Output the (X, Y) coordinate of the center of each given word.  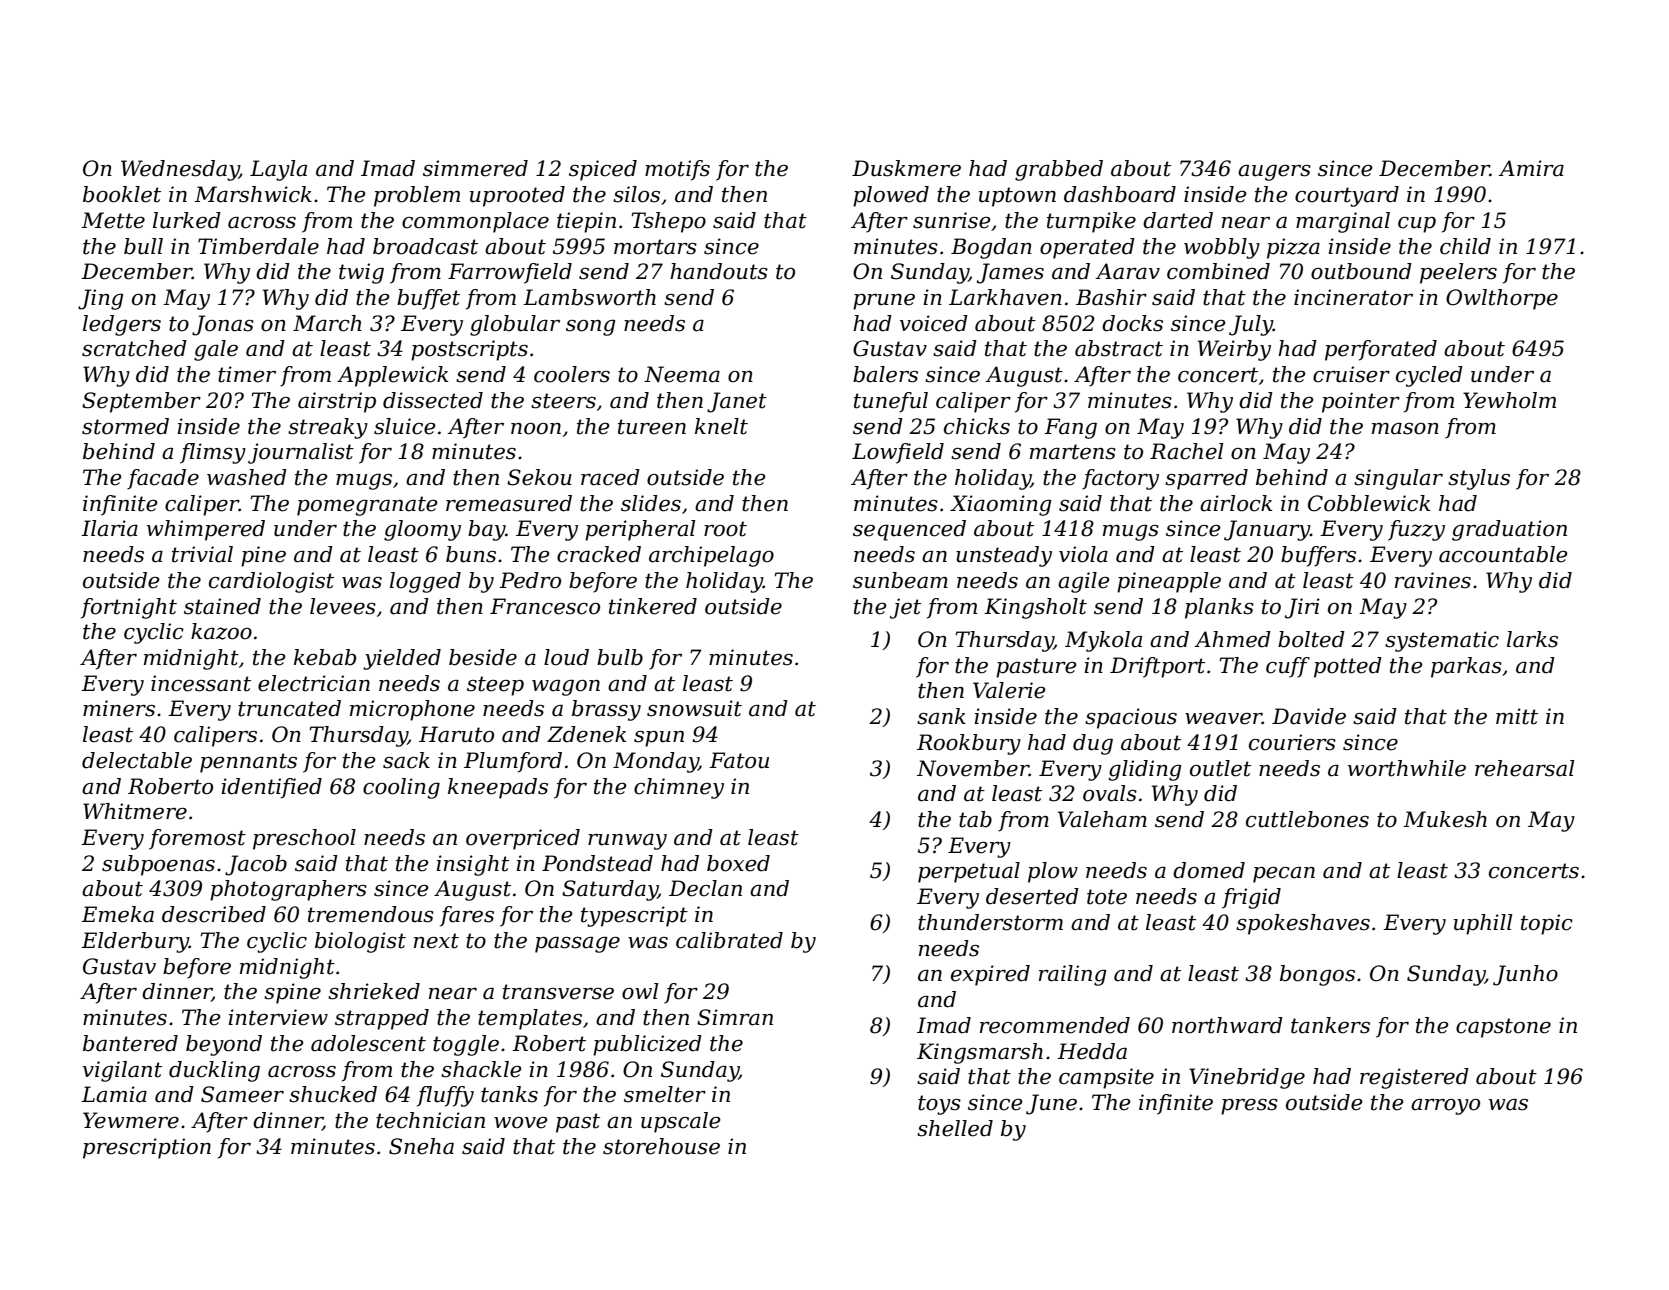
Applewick (392, 376)
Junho (1525, 975)
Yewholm (1509, 400)
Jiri (1302, 608)
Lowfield (898, 453)
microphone (412, 710)
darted (1178, 220)
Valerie (1009, 690)
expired (990, 975)
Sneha (421, 1146)
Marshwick (253, 194)
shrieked (374, 991)
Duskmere (906, 168)
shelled (955, 1128)
